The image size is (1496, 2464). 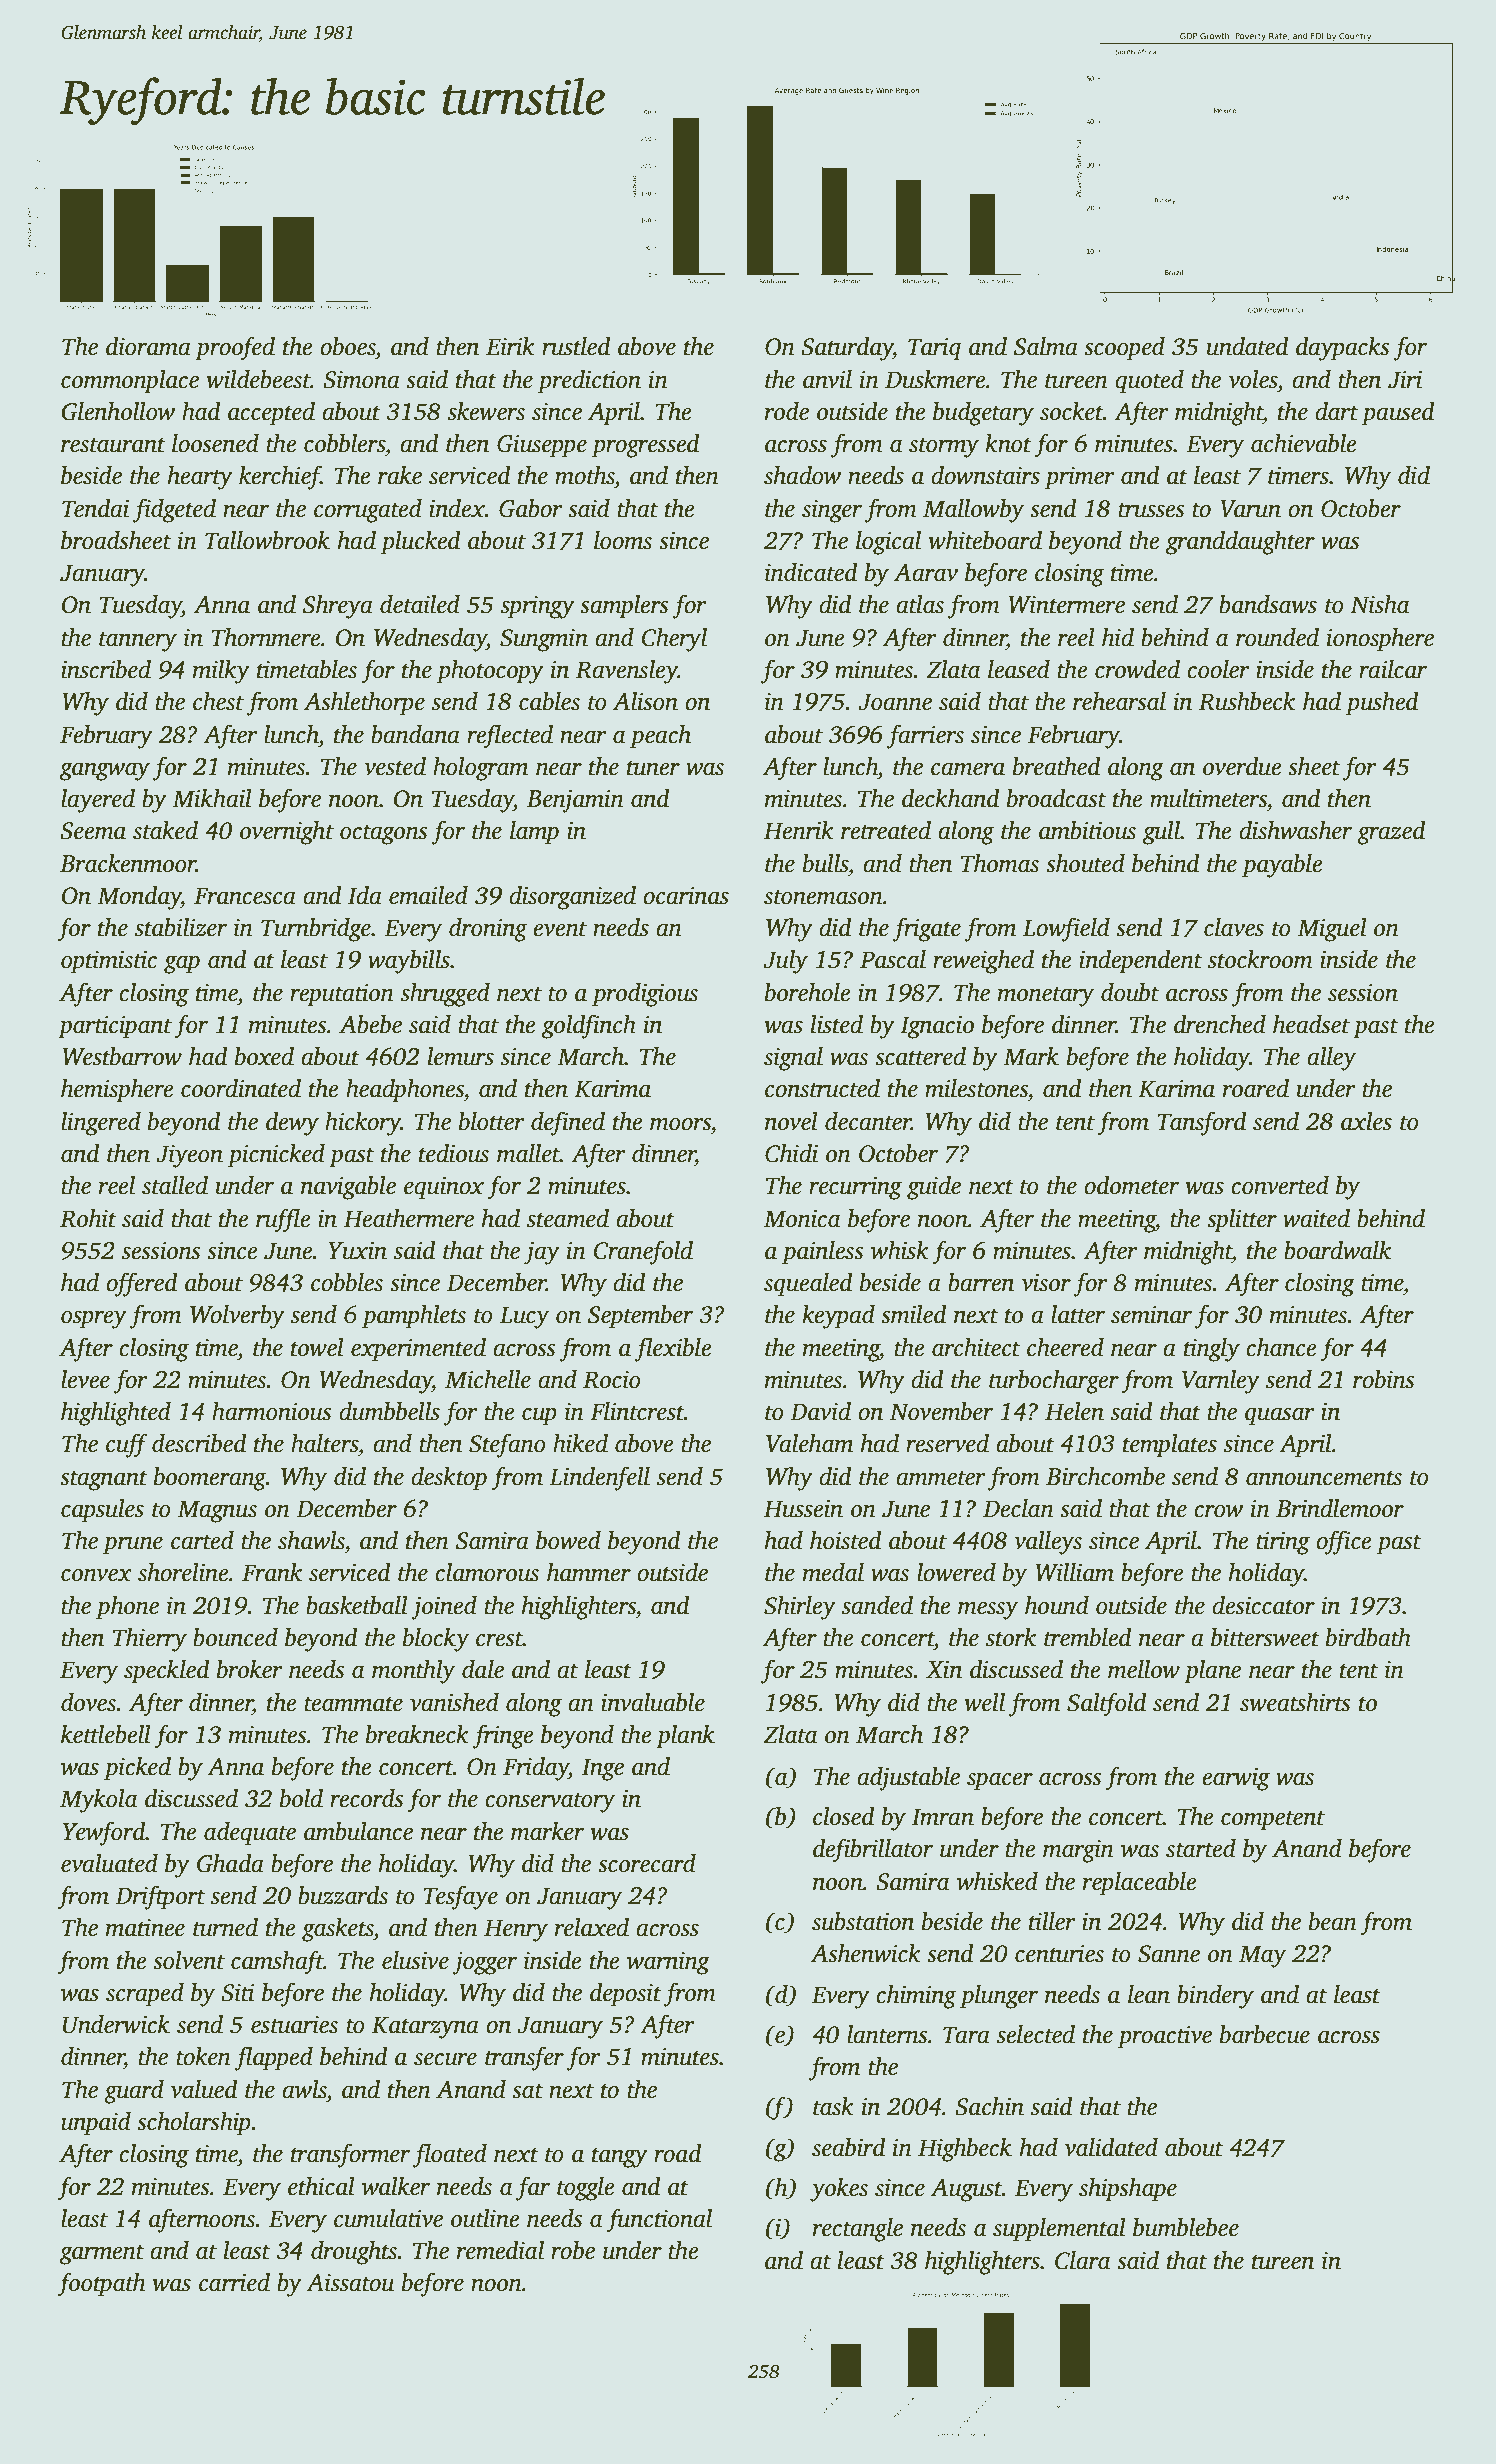 I want to click on detailed, so click(x=420, y=604).
